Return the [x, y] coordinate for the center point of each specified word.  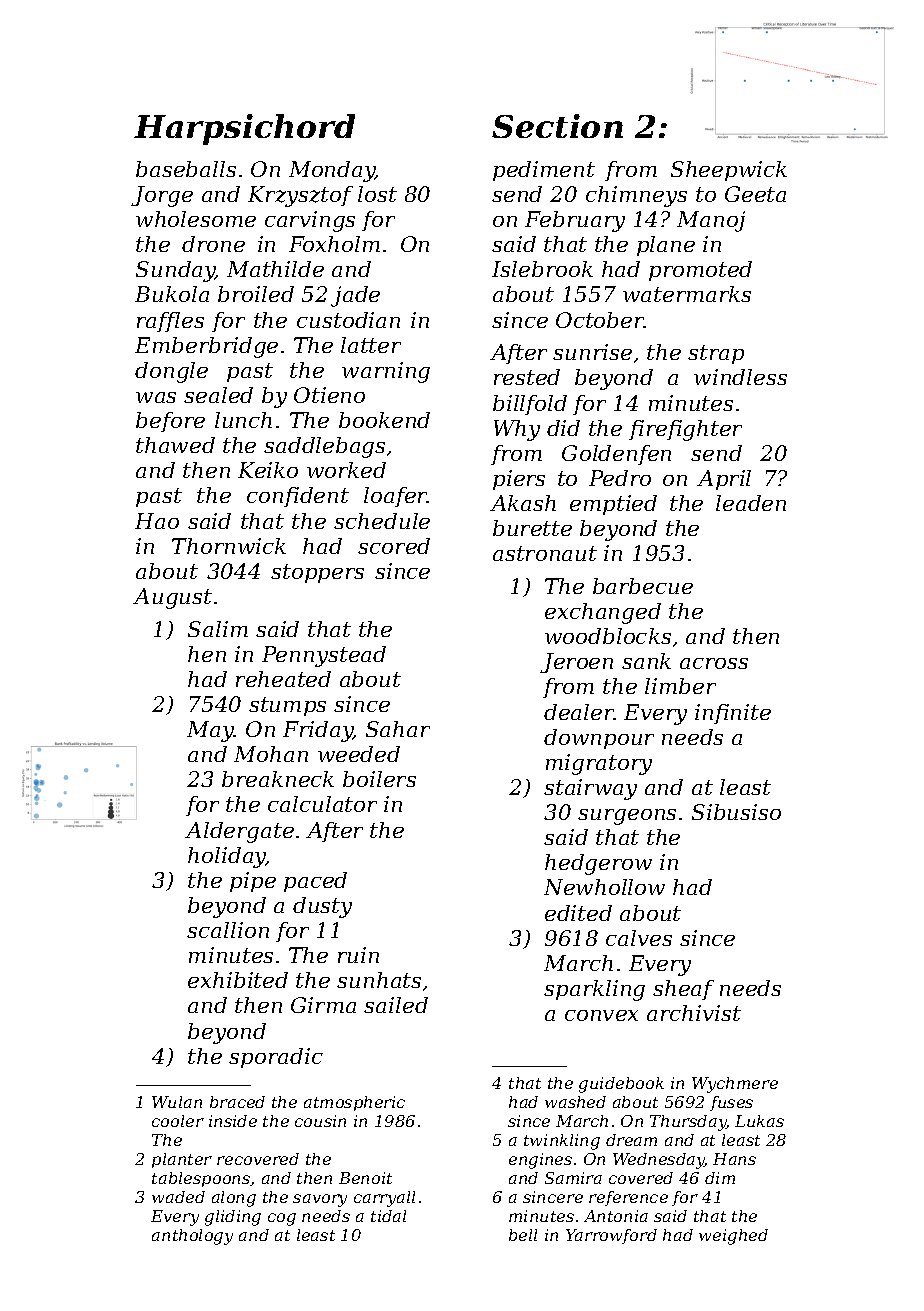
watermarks [687, 294]
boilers [379, 779]
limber [680, 686]
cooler [178, 1121]
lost [377, 194]
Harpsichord [244, 129]
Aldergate [239, 832]
